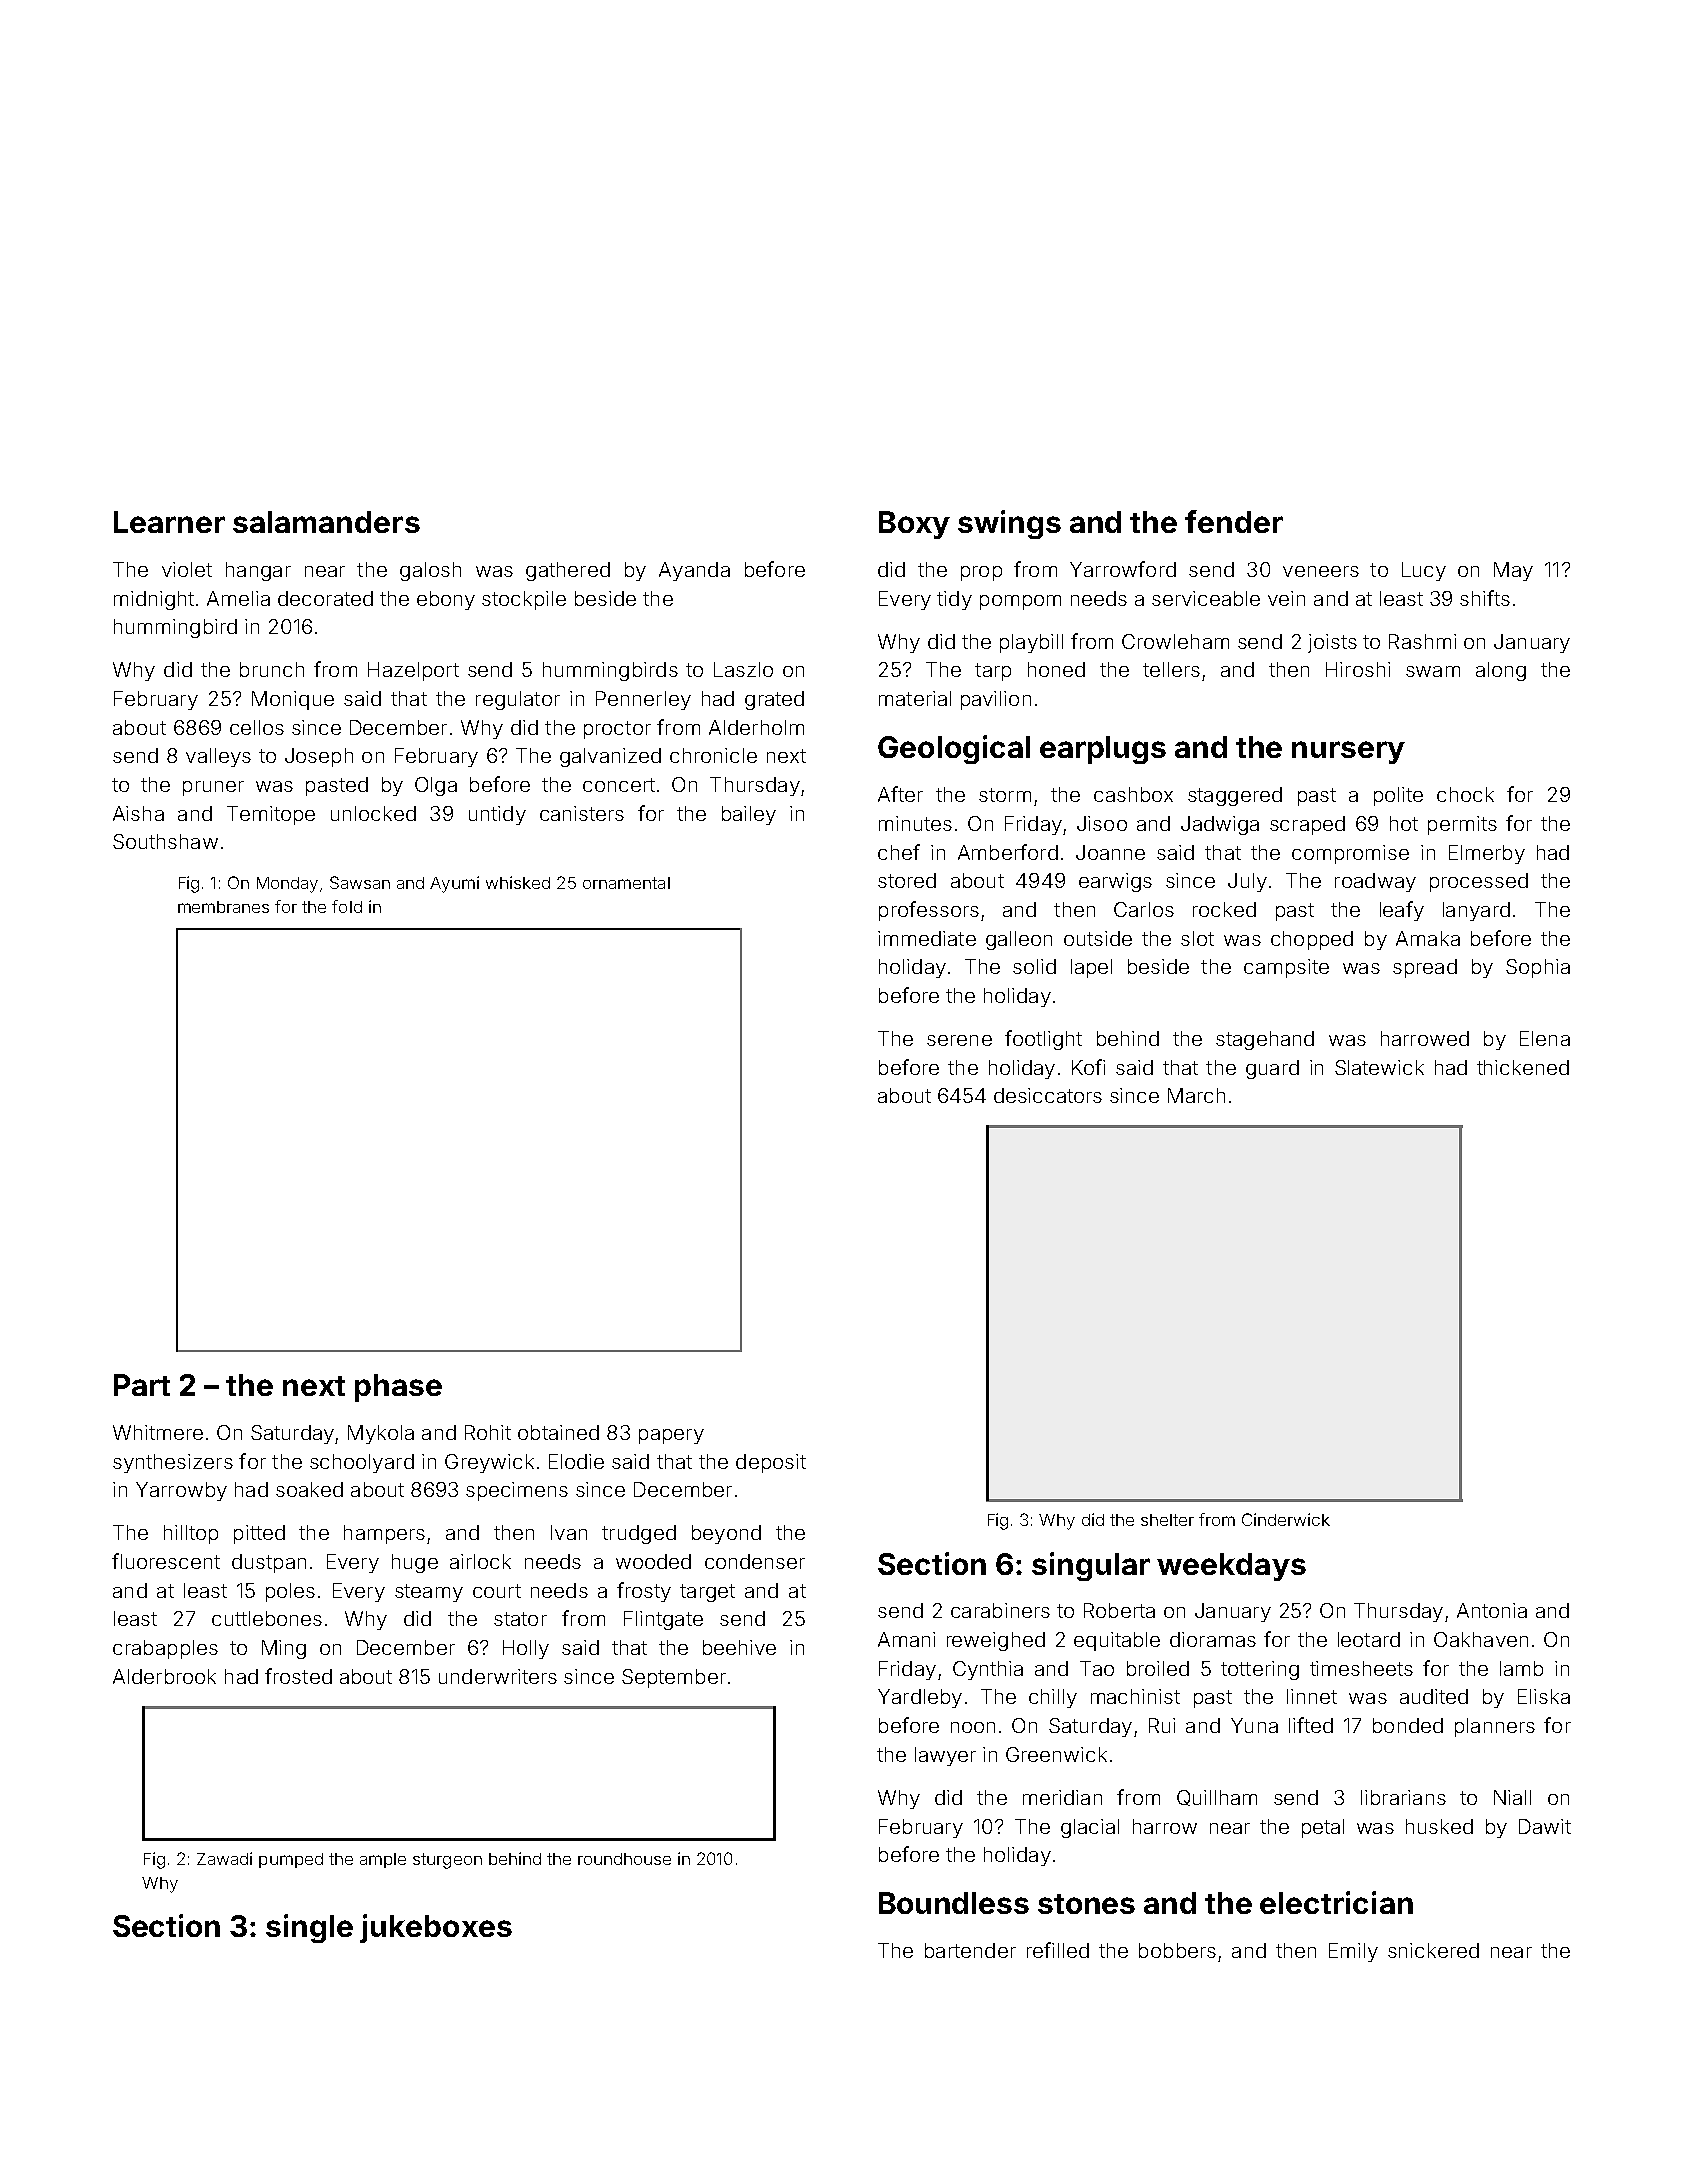 The image size is (1683, 2178). Describe the element at coordinates (347, 906) in the document. I see `fold` at that location.
